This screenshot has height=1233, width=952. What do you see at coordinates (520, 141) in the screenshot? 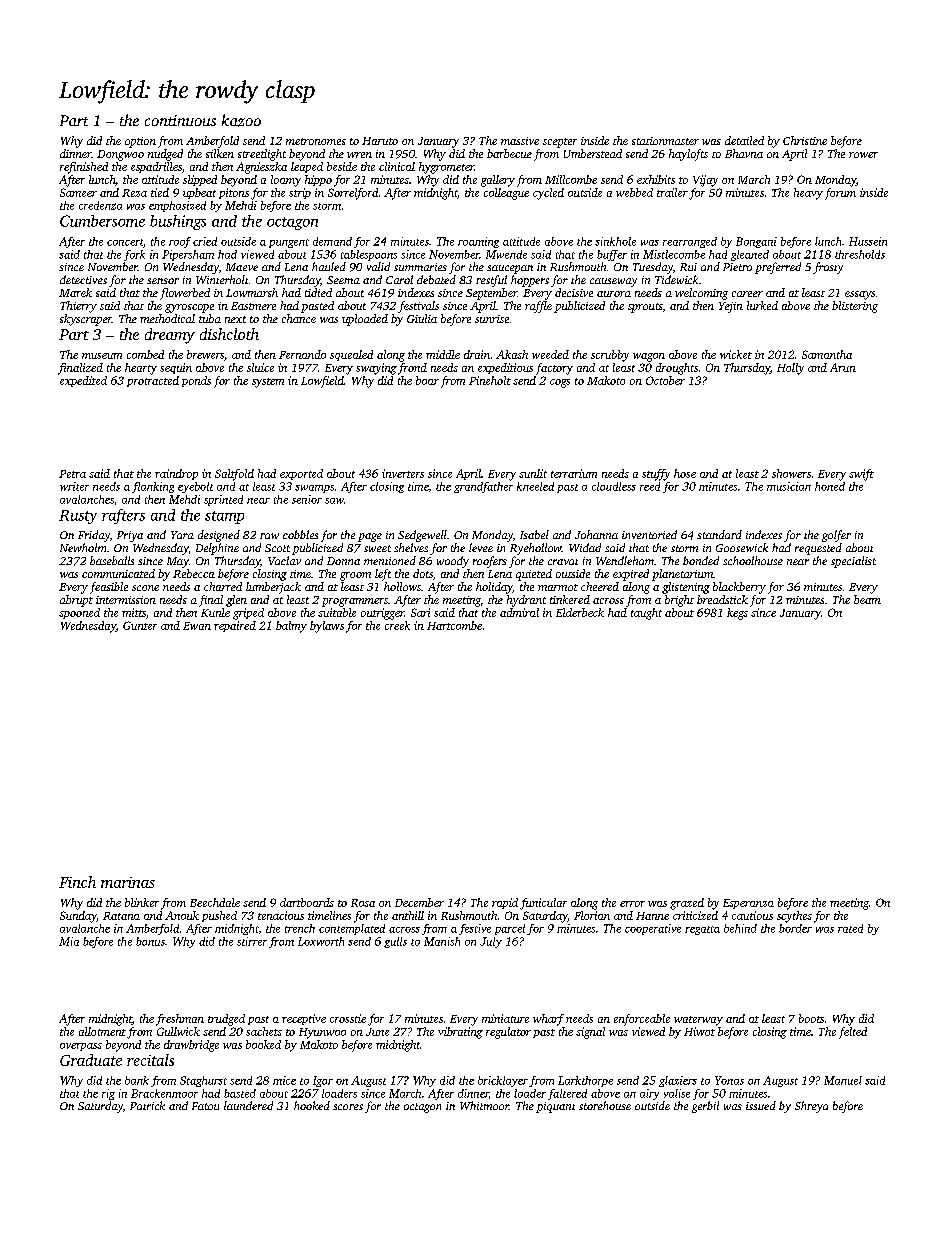
I see `massive` at bounding box center [520, 141].
